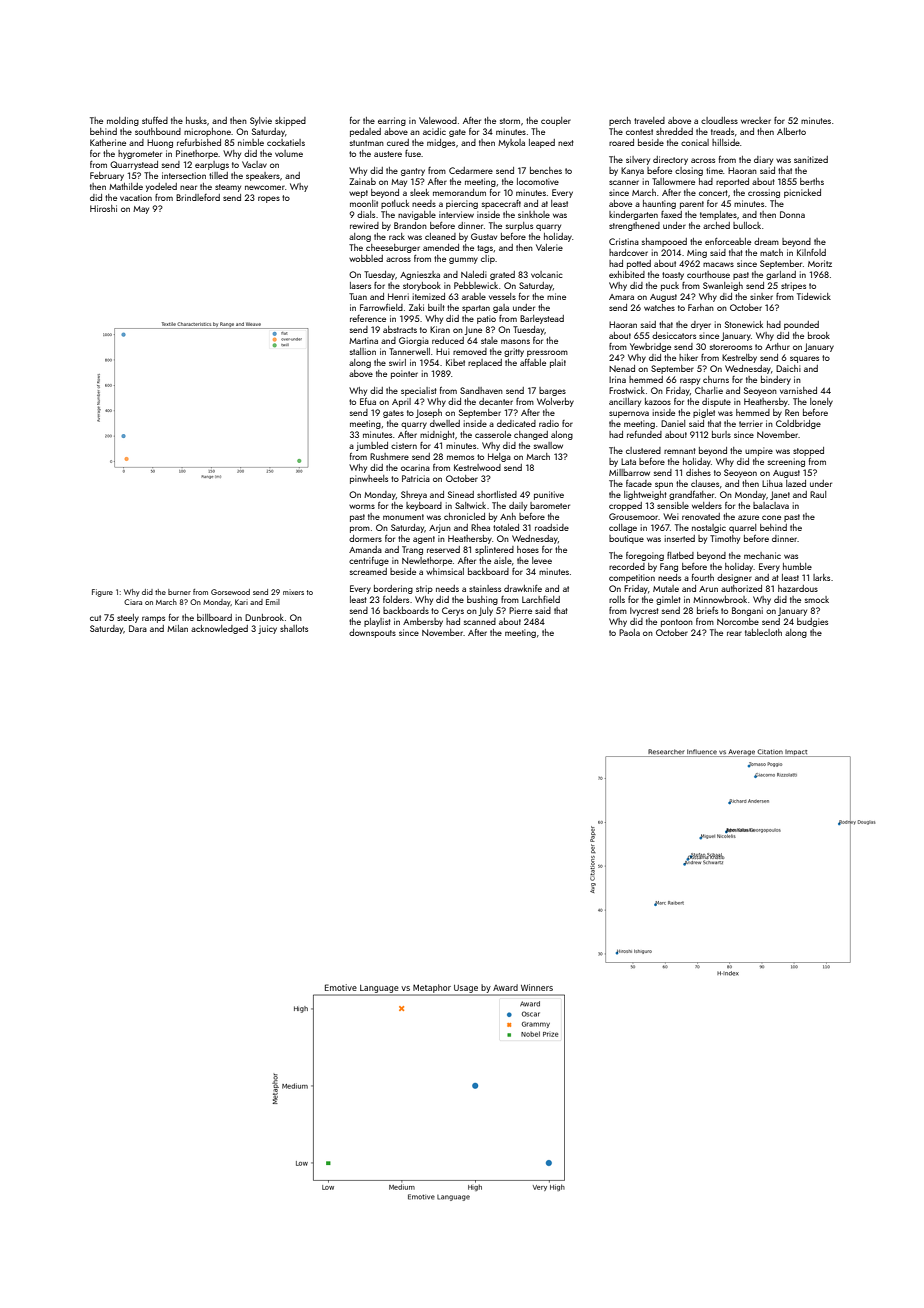 This page has width=924, height=1308. Describe the element at coordinates (566, 143) in the page. I see `next` at that location.
